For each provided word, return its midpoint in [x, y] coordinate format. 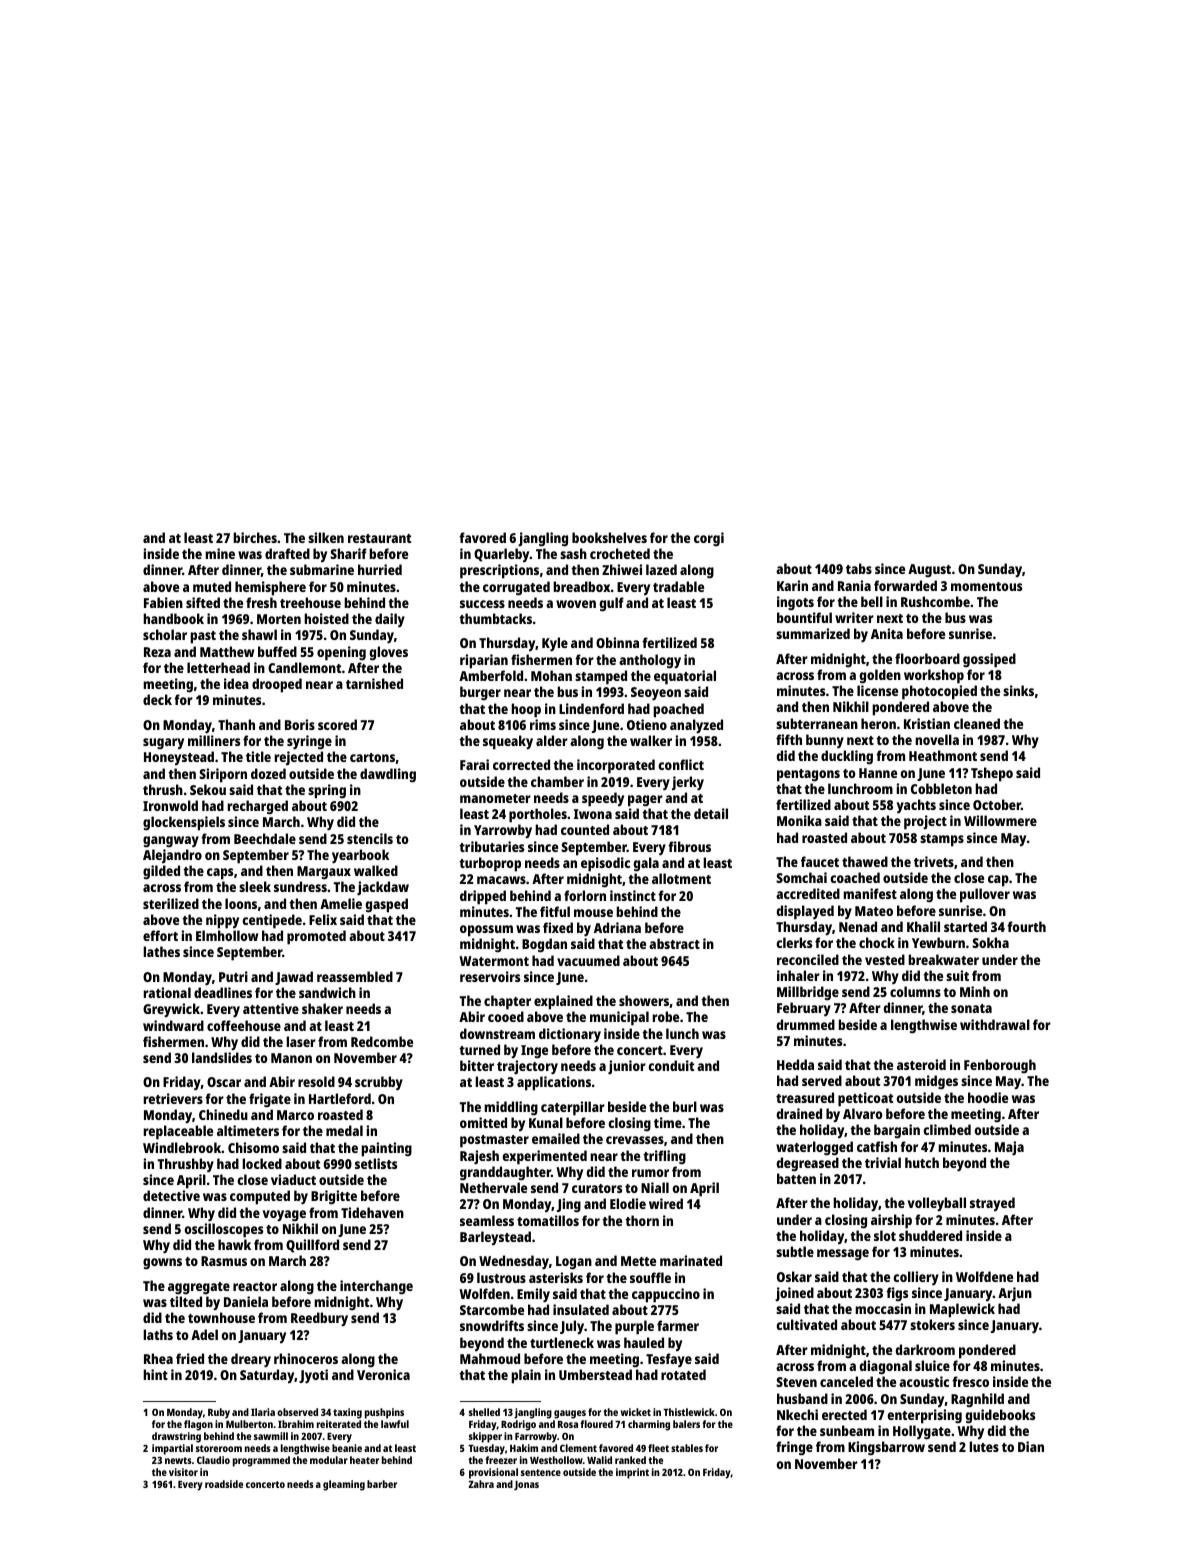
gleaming [344, 1485]
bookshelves [609, 537]
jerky [688, 783]
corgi [709, 539]
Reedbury [319, 1319]
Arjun [1015, 1294]
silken [326, 537]
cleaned [977, 723]
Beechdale [265, 838]
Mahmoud [490, 1358]
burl [685, 1106]
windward [173, 1025]
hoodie [988, 1097]
